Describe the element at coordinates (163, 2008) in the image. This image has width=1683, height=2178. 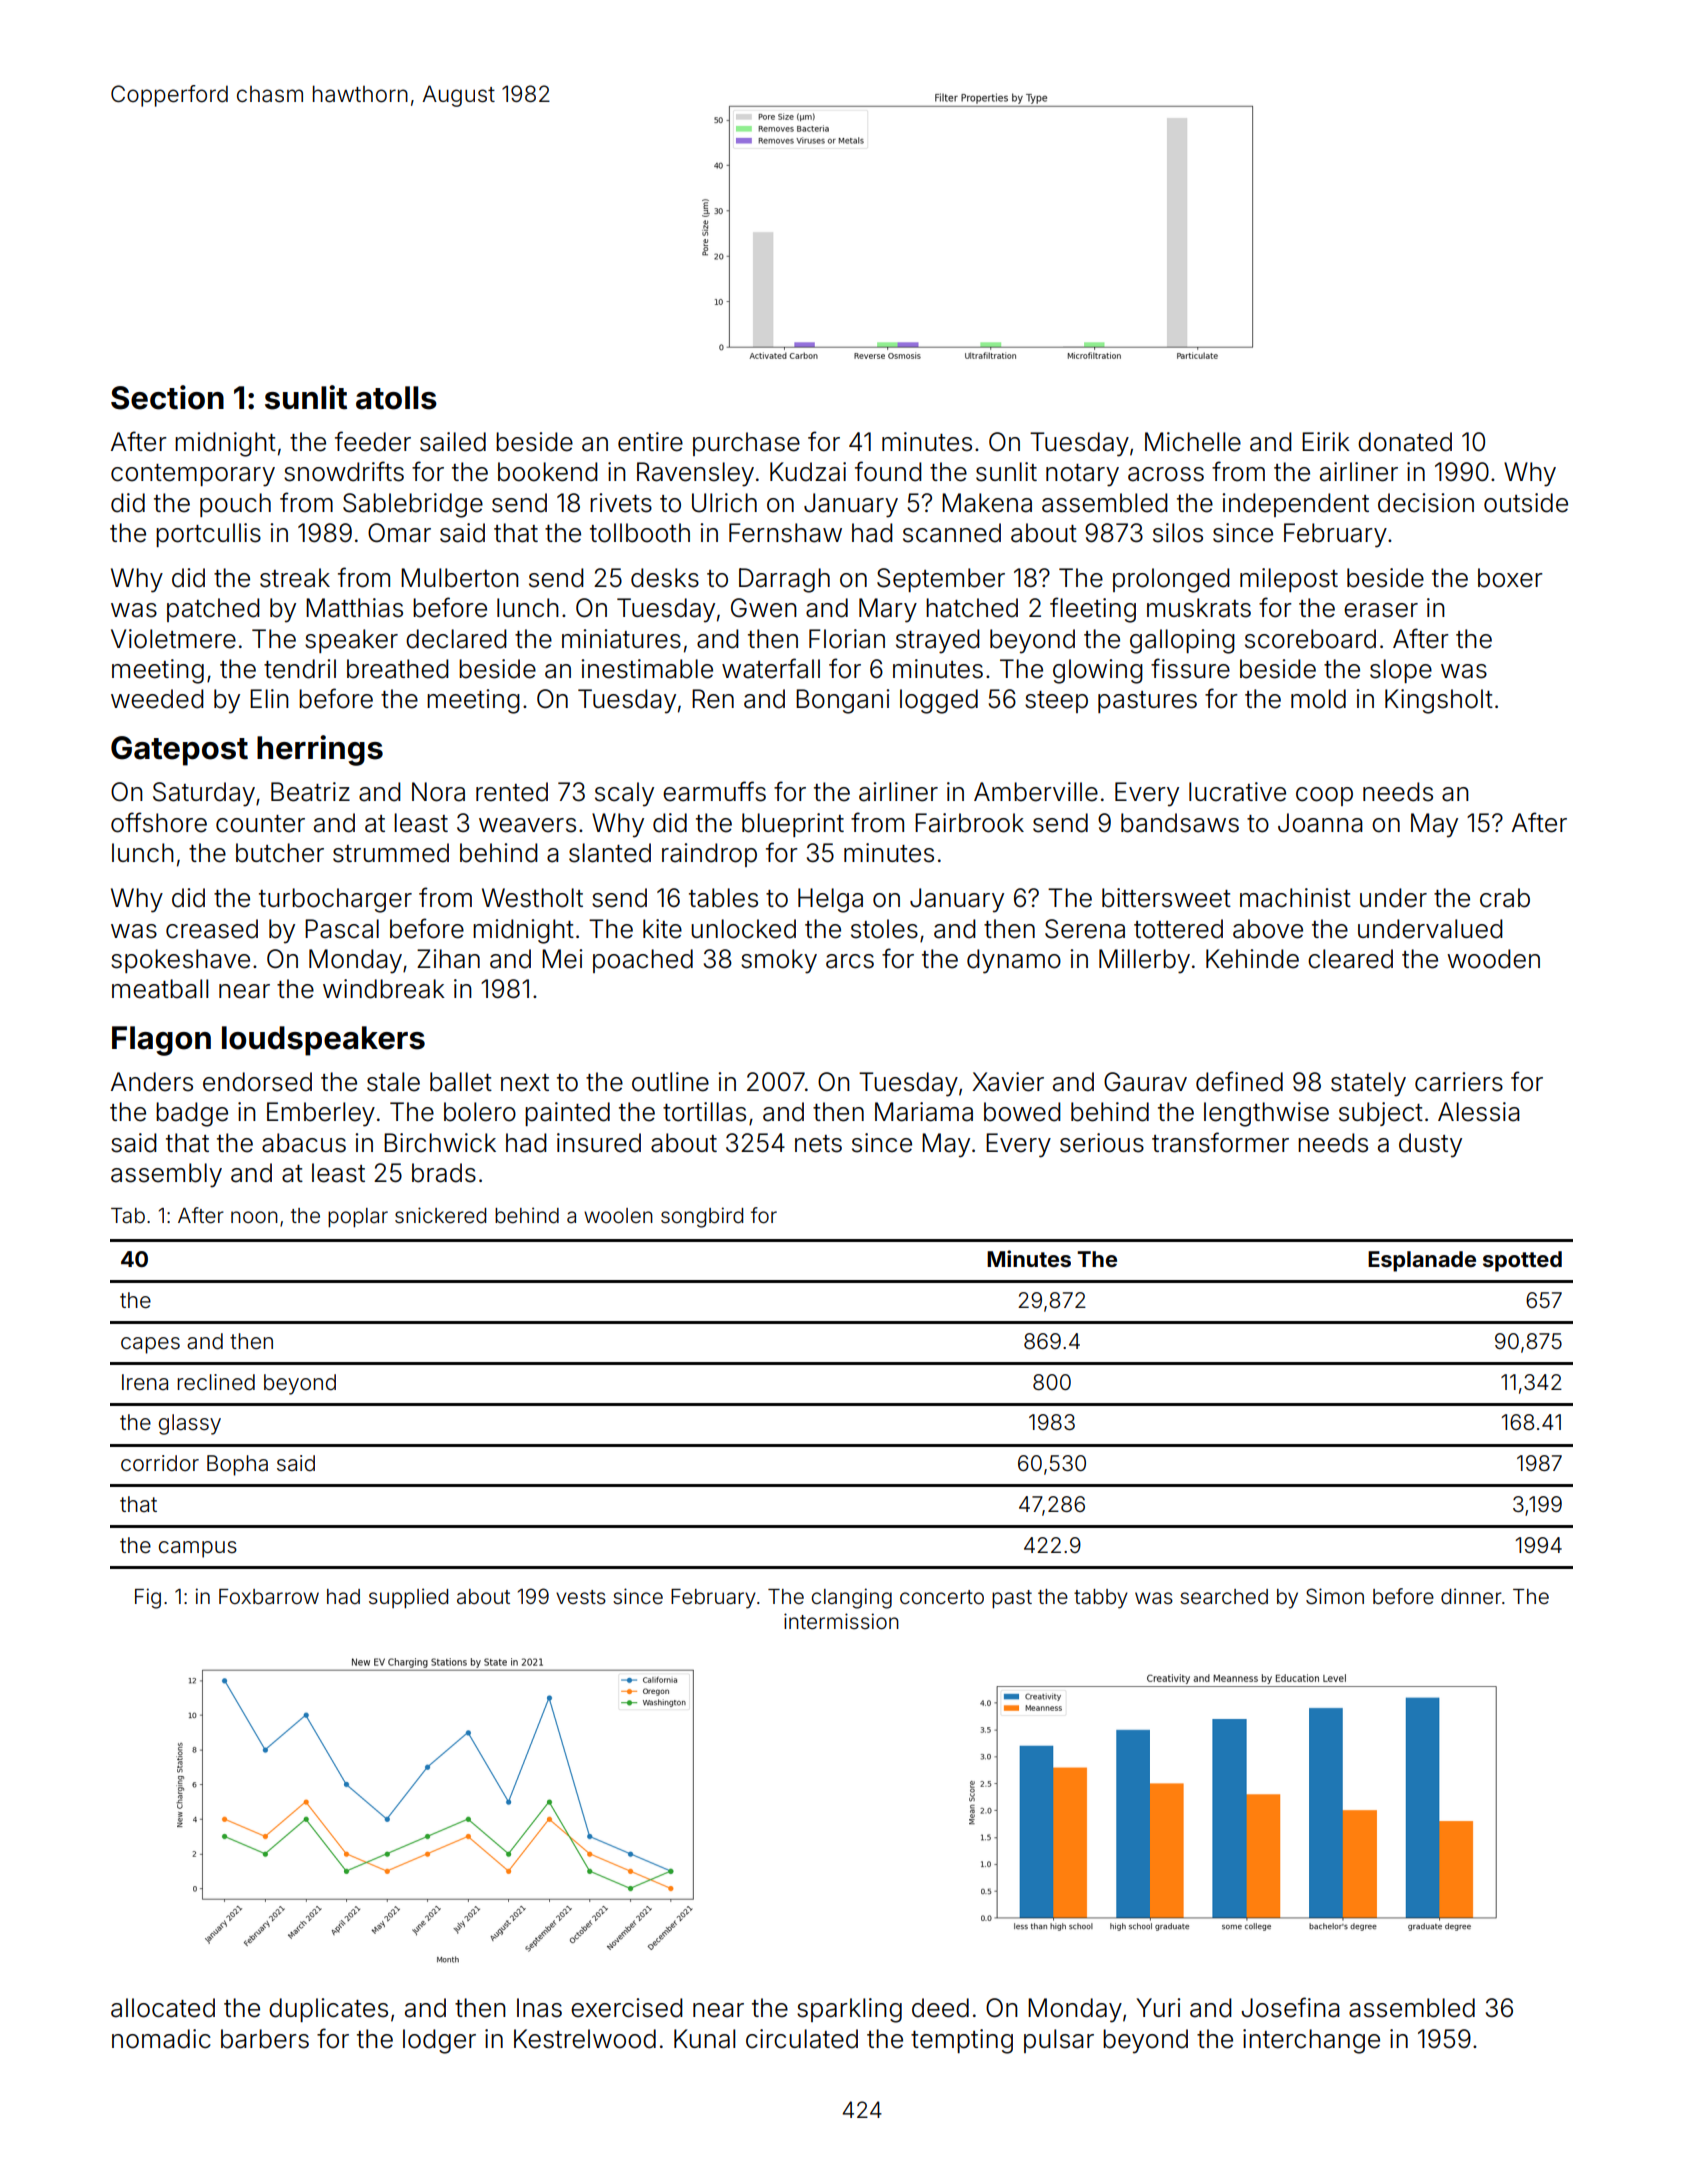
I see `allocated` at that location.
